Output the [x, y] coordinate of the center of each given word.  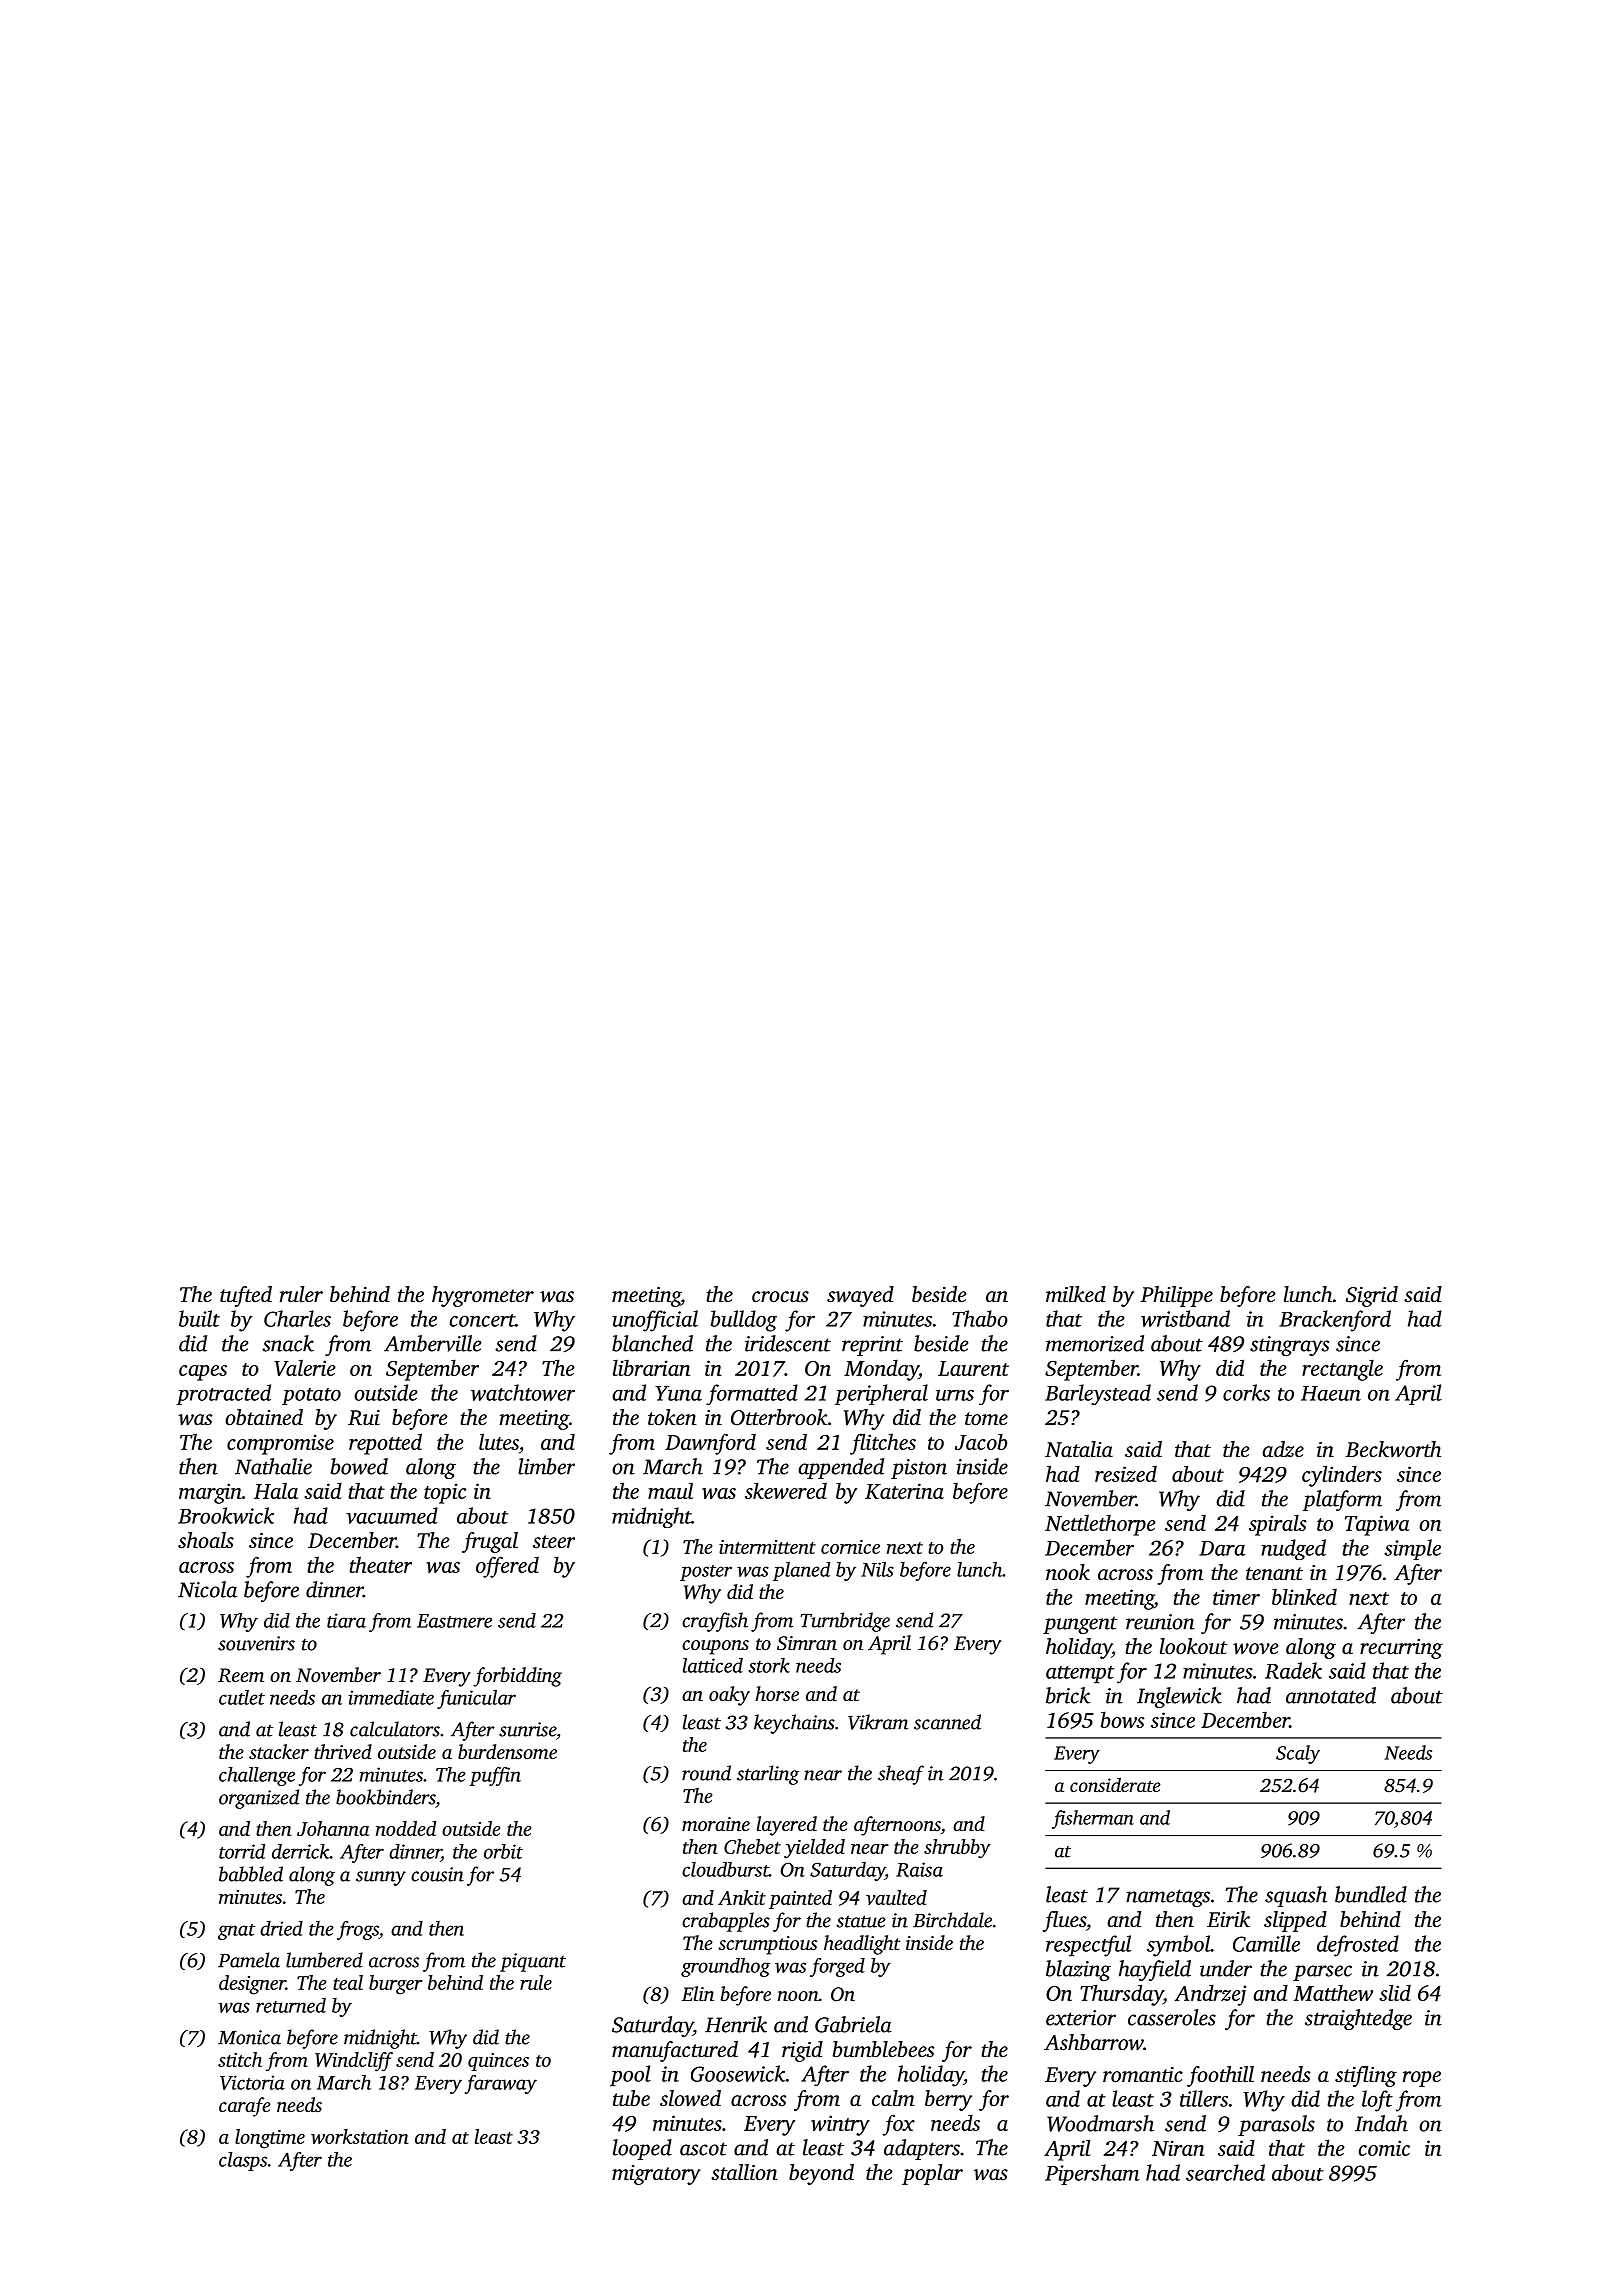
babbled [251, 1874]
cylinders [1342, 1476]
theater [381, 1564]
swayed [860, 1296]
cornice [850, 1547]
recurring [1401, 1649]
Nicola [207, 1589]
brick [1068, 1695]
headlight [862, 1945]
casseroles [1172, 2017]
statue [861, 1921]
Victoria [252, 2082]
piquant [533, 1962]
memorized [1095, 1343]
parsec [1322, 1973]
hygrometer [483, 1296]
